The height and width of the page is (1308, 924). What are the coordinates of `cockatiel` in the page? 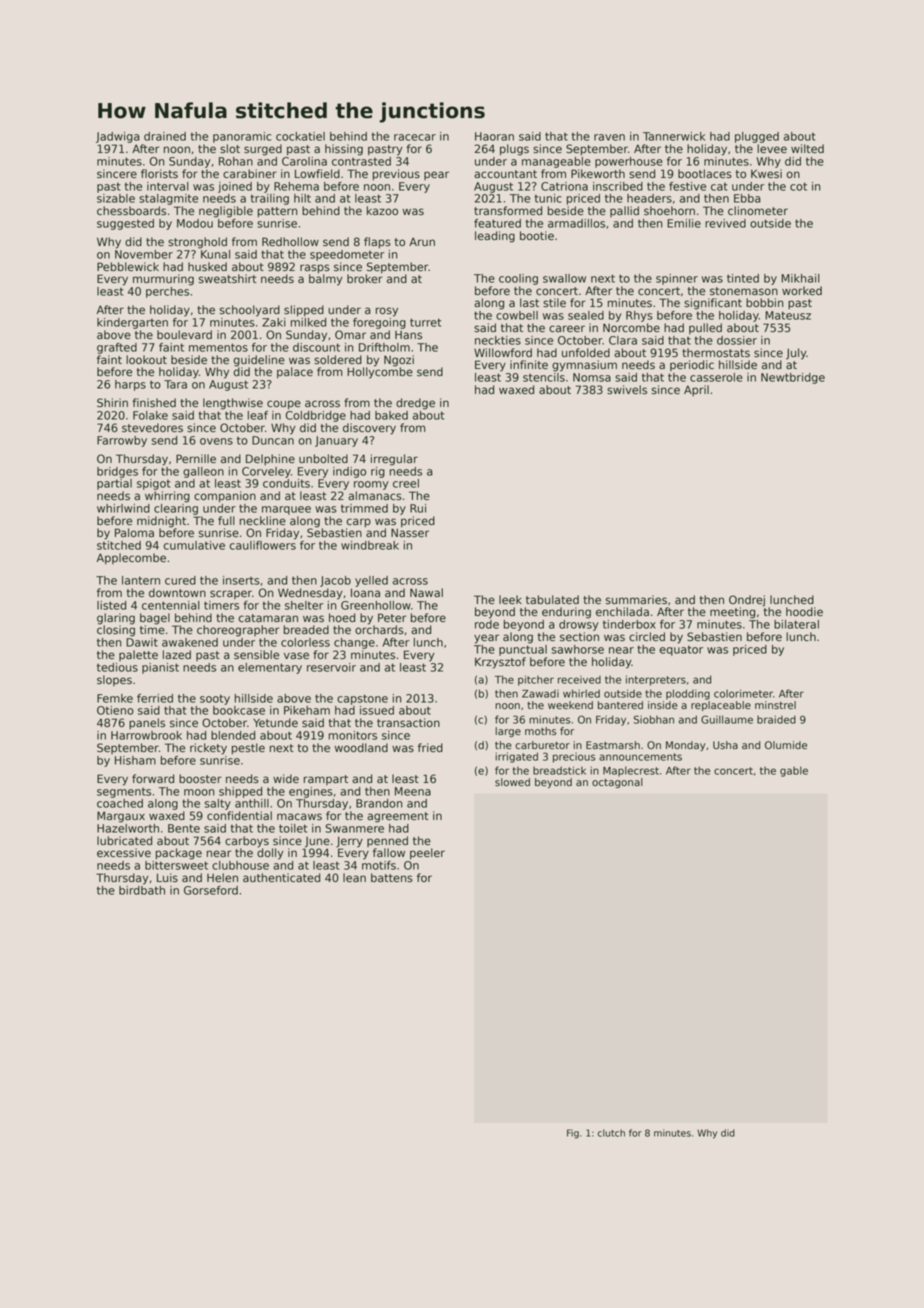 It's located at (300, 136).
